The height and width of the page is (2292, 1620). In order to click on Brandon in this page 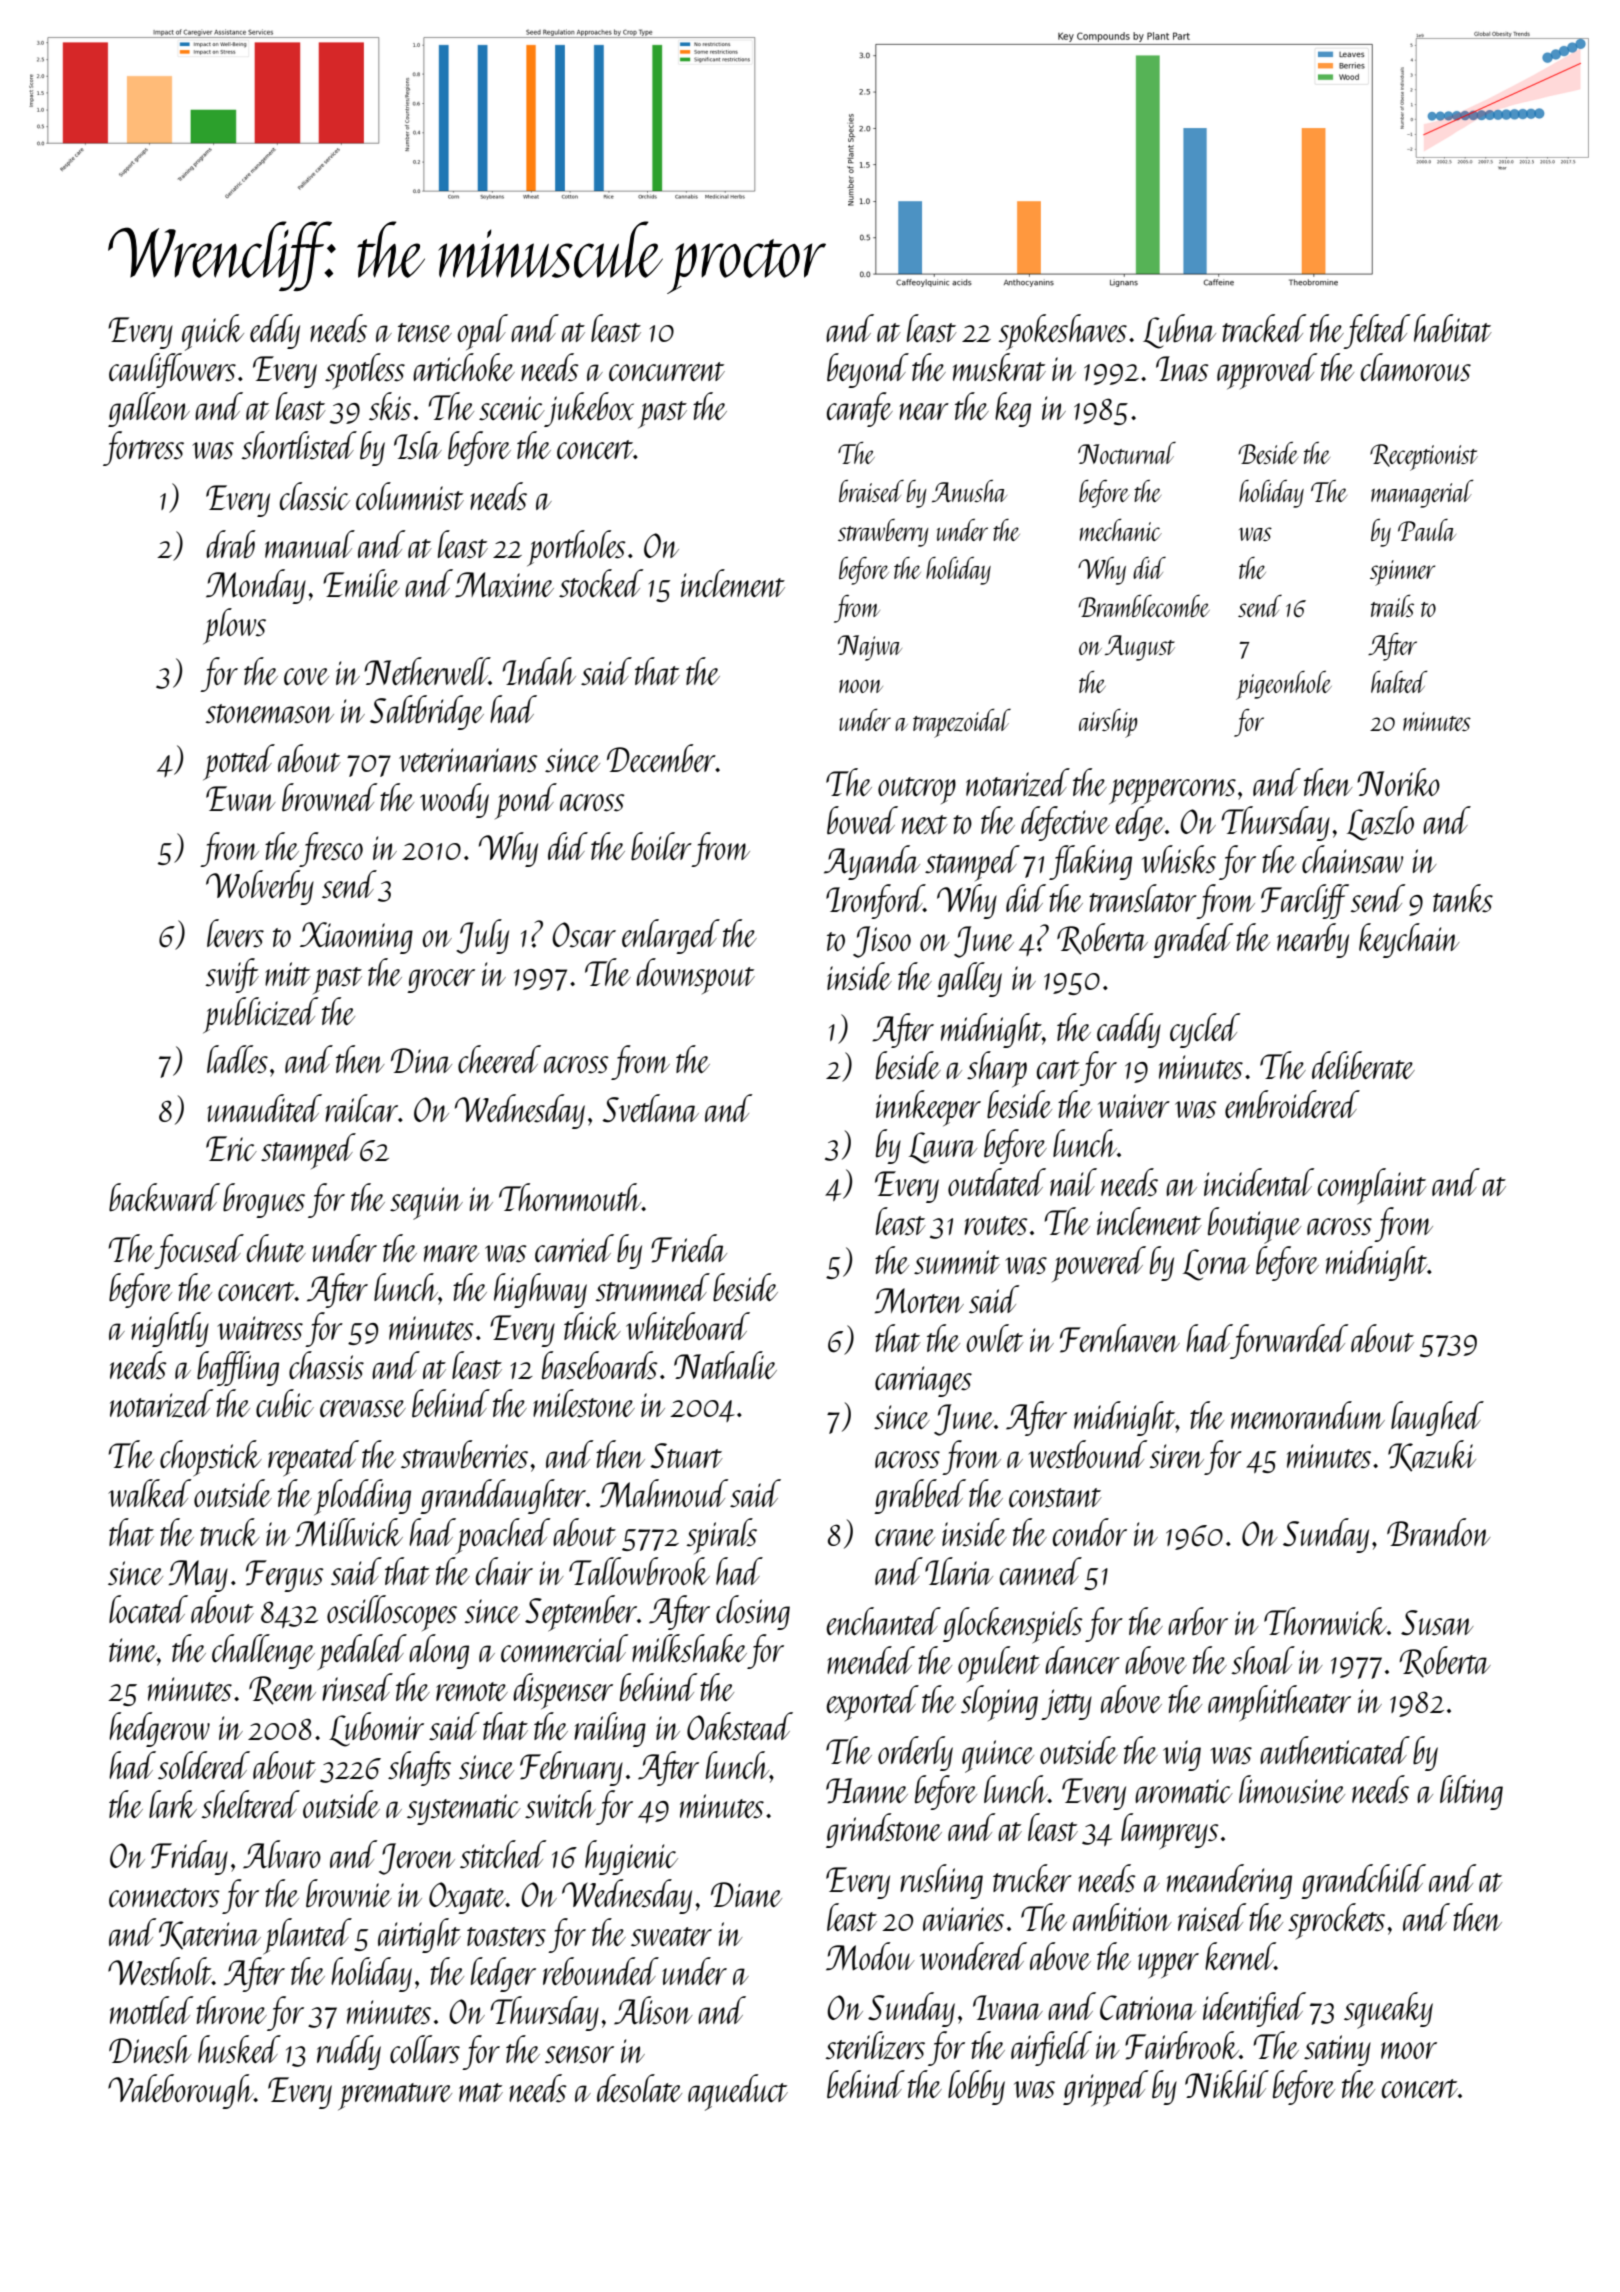, I will do `click(1438, 1532)`.
